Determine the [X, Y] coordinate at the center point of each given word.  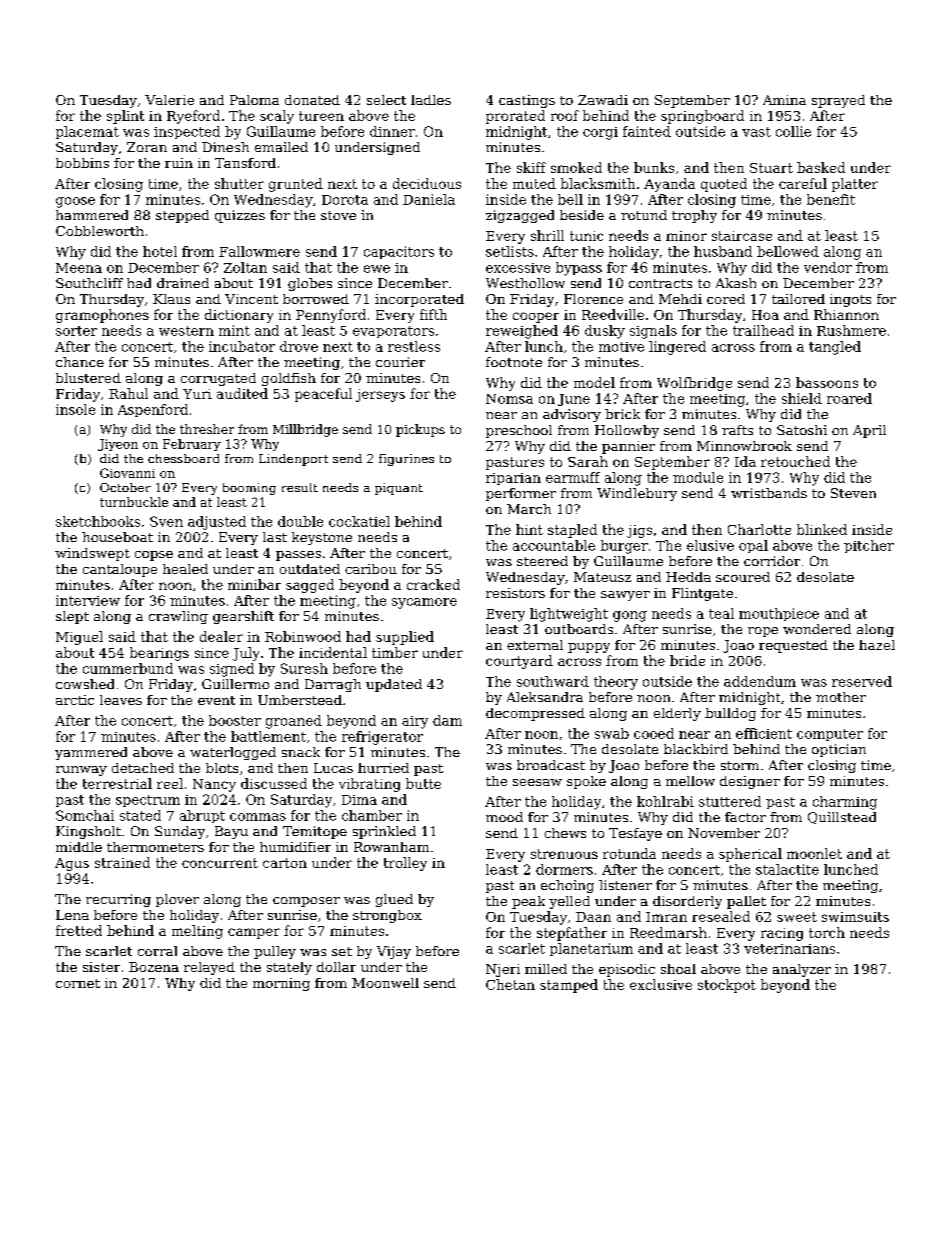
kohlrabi [665, 801]
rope [763, 632]
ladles [431, 100]
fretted [79, 930]
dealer [221, 636]
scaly [277, 117]
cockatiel [359, 521]
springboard [702, 117]
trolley [405, 864]
